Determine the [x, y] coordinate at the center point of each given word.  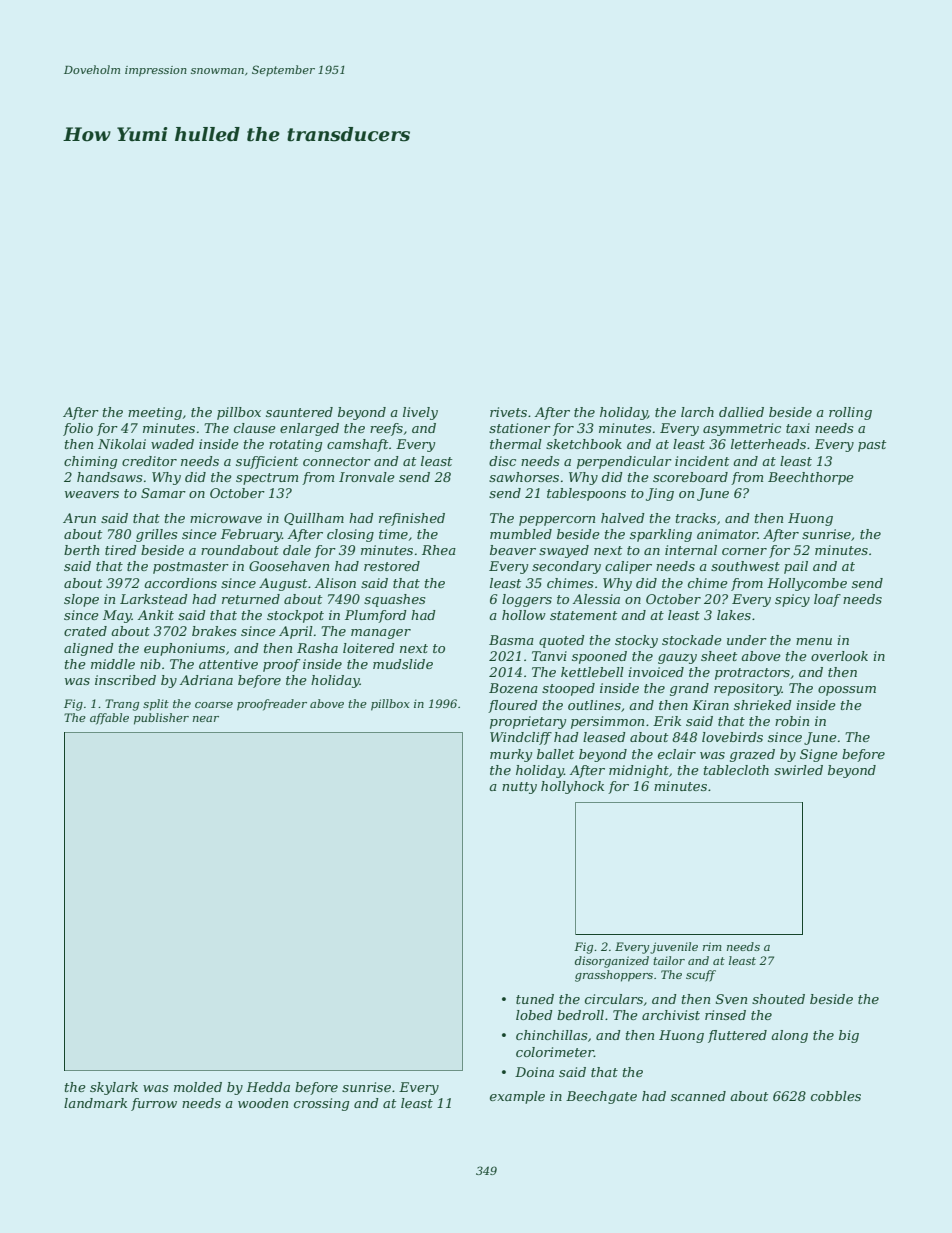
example [517, 1097]
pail [796, 567]
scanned [698, 1096]
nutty [519, 788]
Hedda [268, 1087]
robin [792, 721]
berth [81, 550]
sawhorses [524, 477]
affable [109, 719]
